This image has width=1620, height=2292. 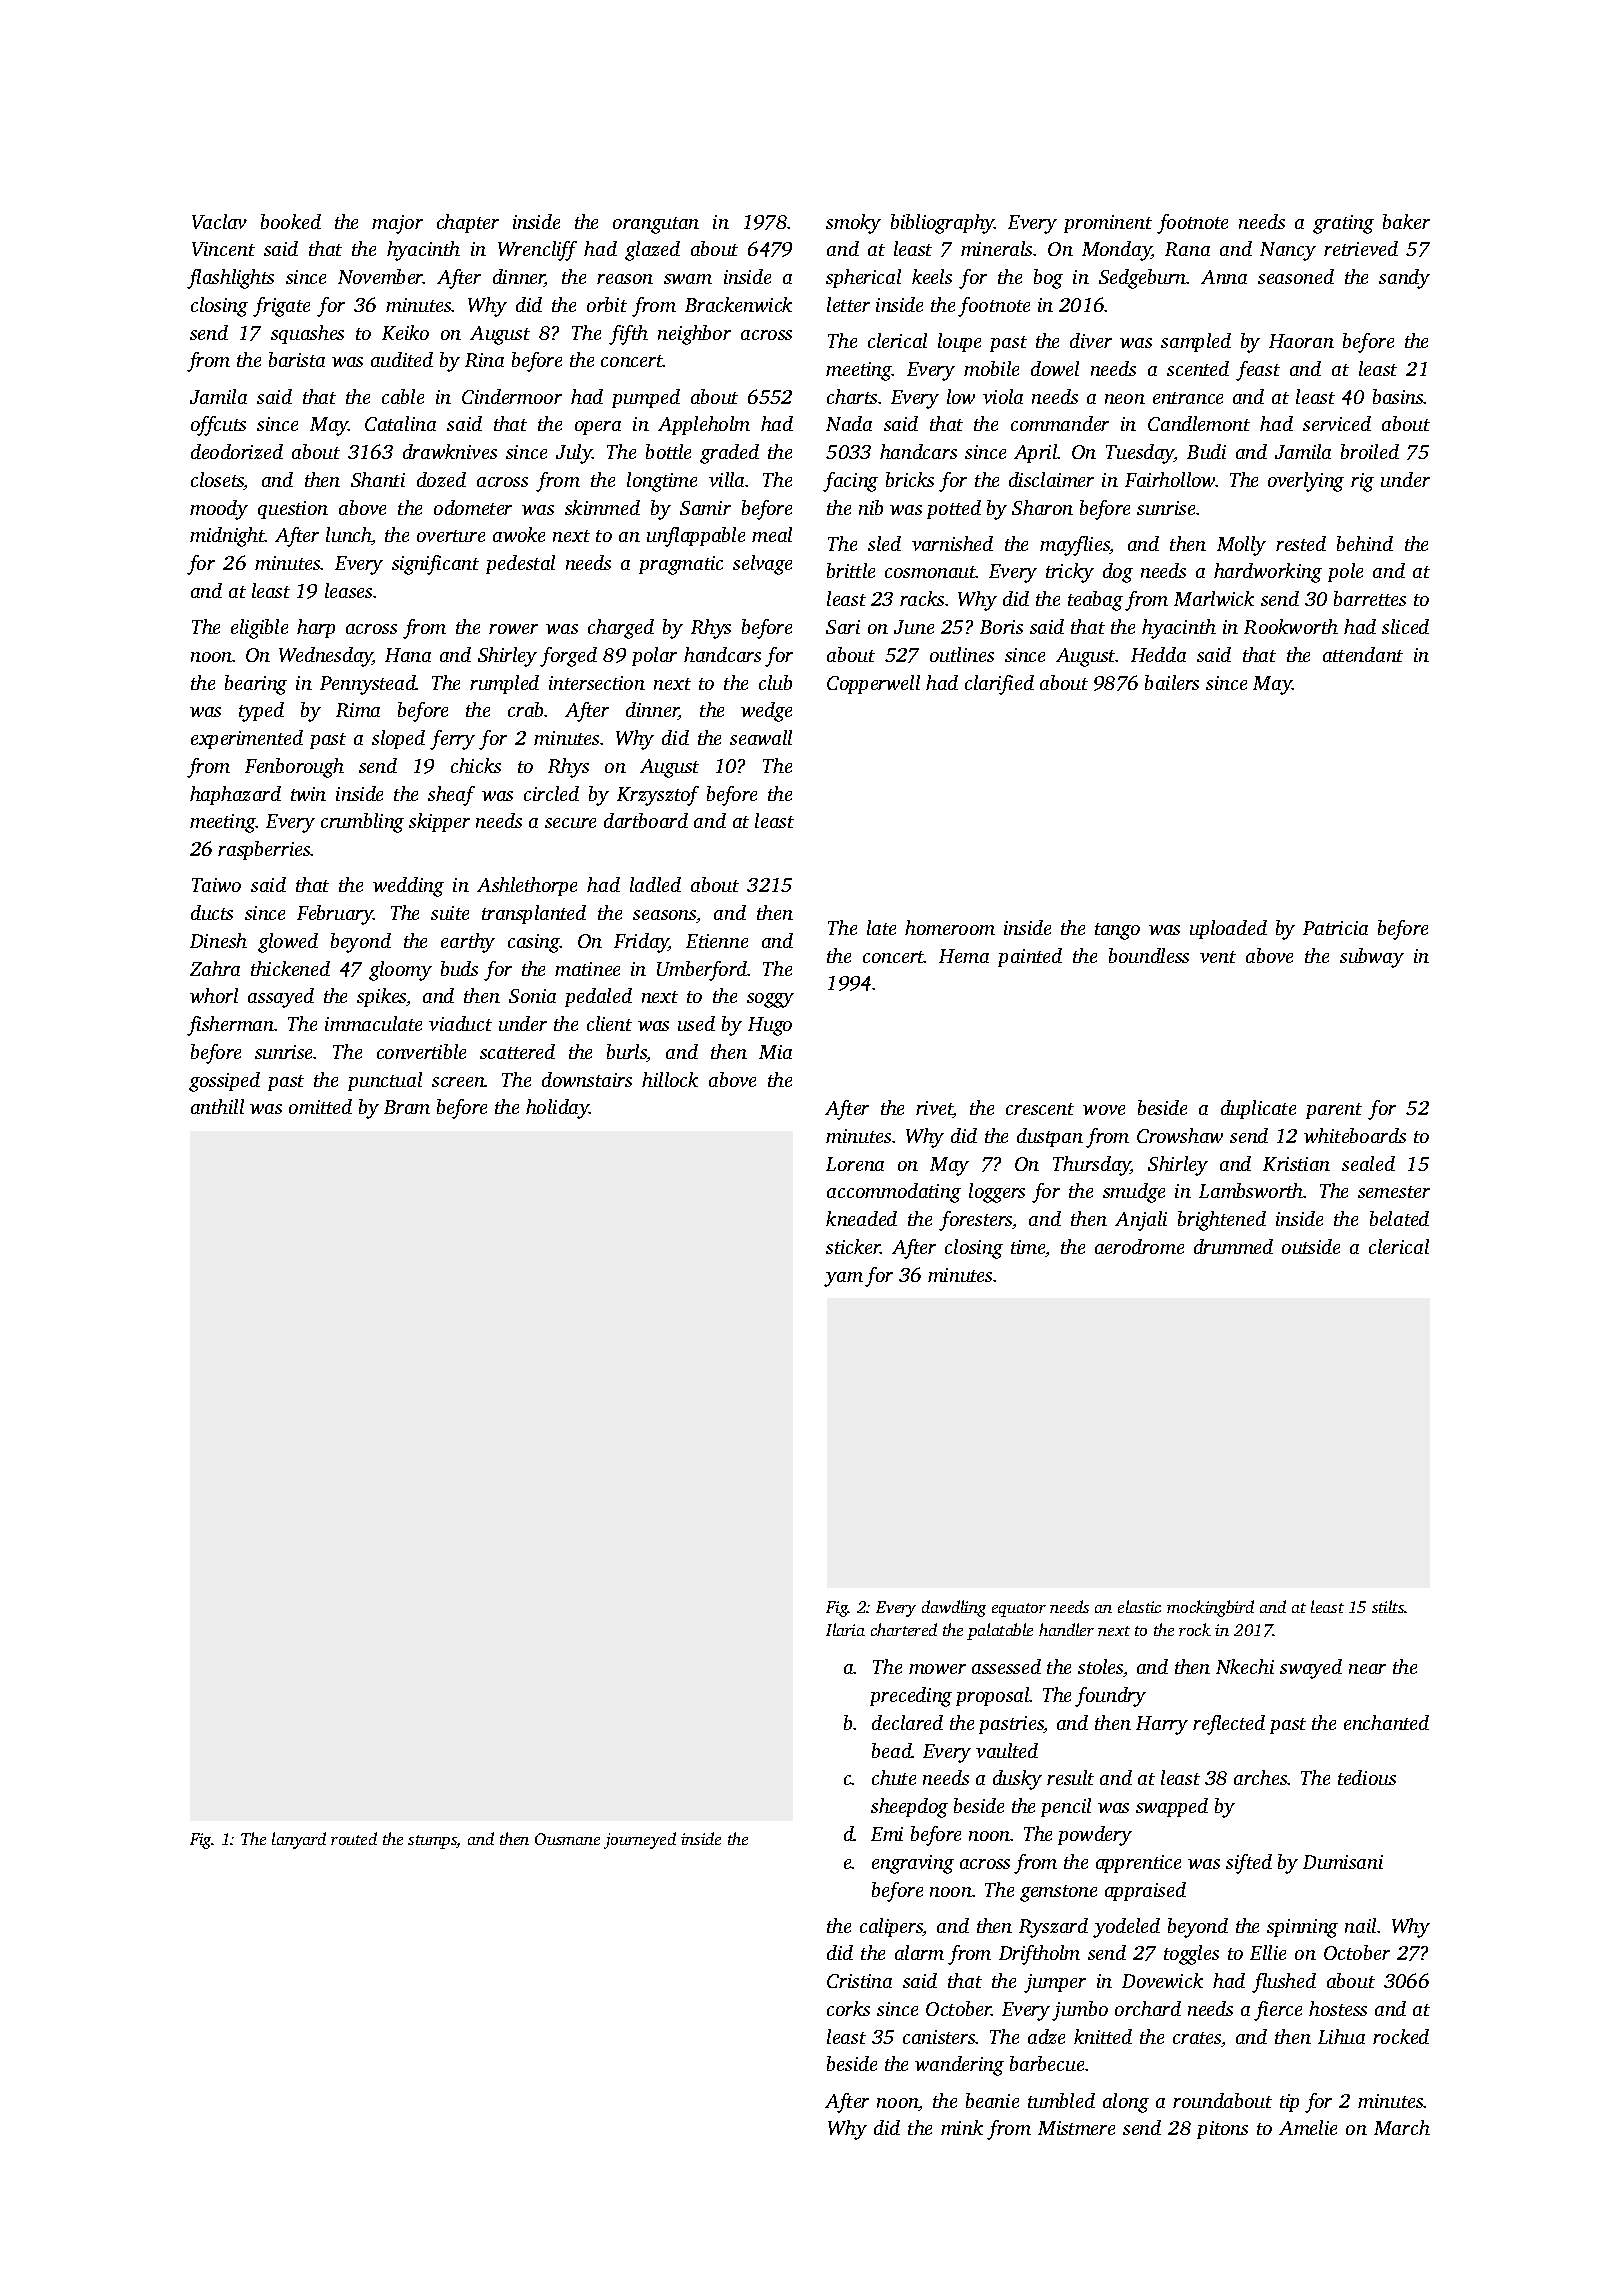 What do you see at coordinates (567, 1839) in the image?
I see `Ousmane` at bounding box center [567, 1839].
